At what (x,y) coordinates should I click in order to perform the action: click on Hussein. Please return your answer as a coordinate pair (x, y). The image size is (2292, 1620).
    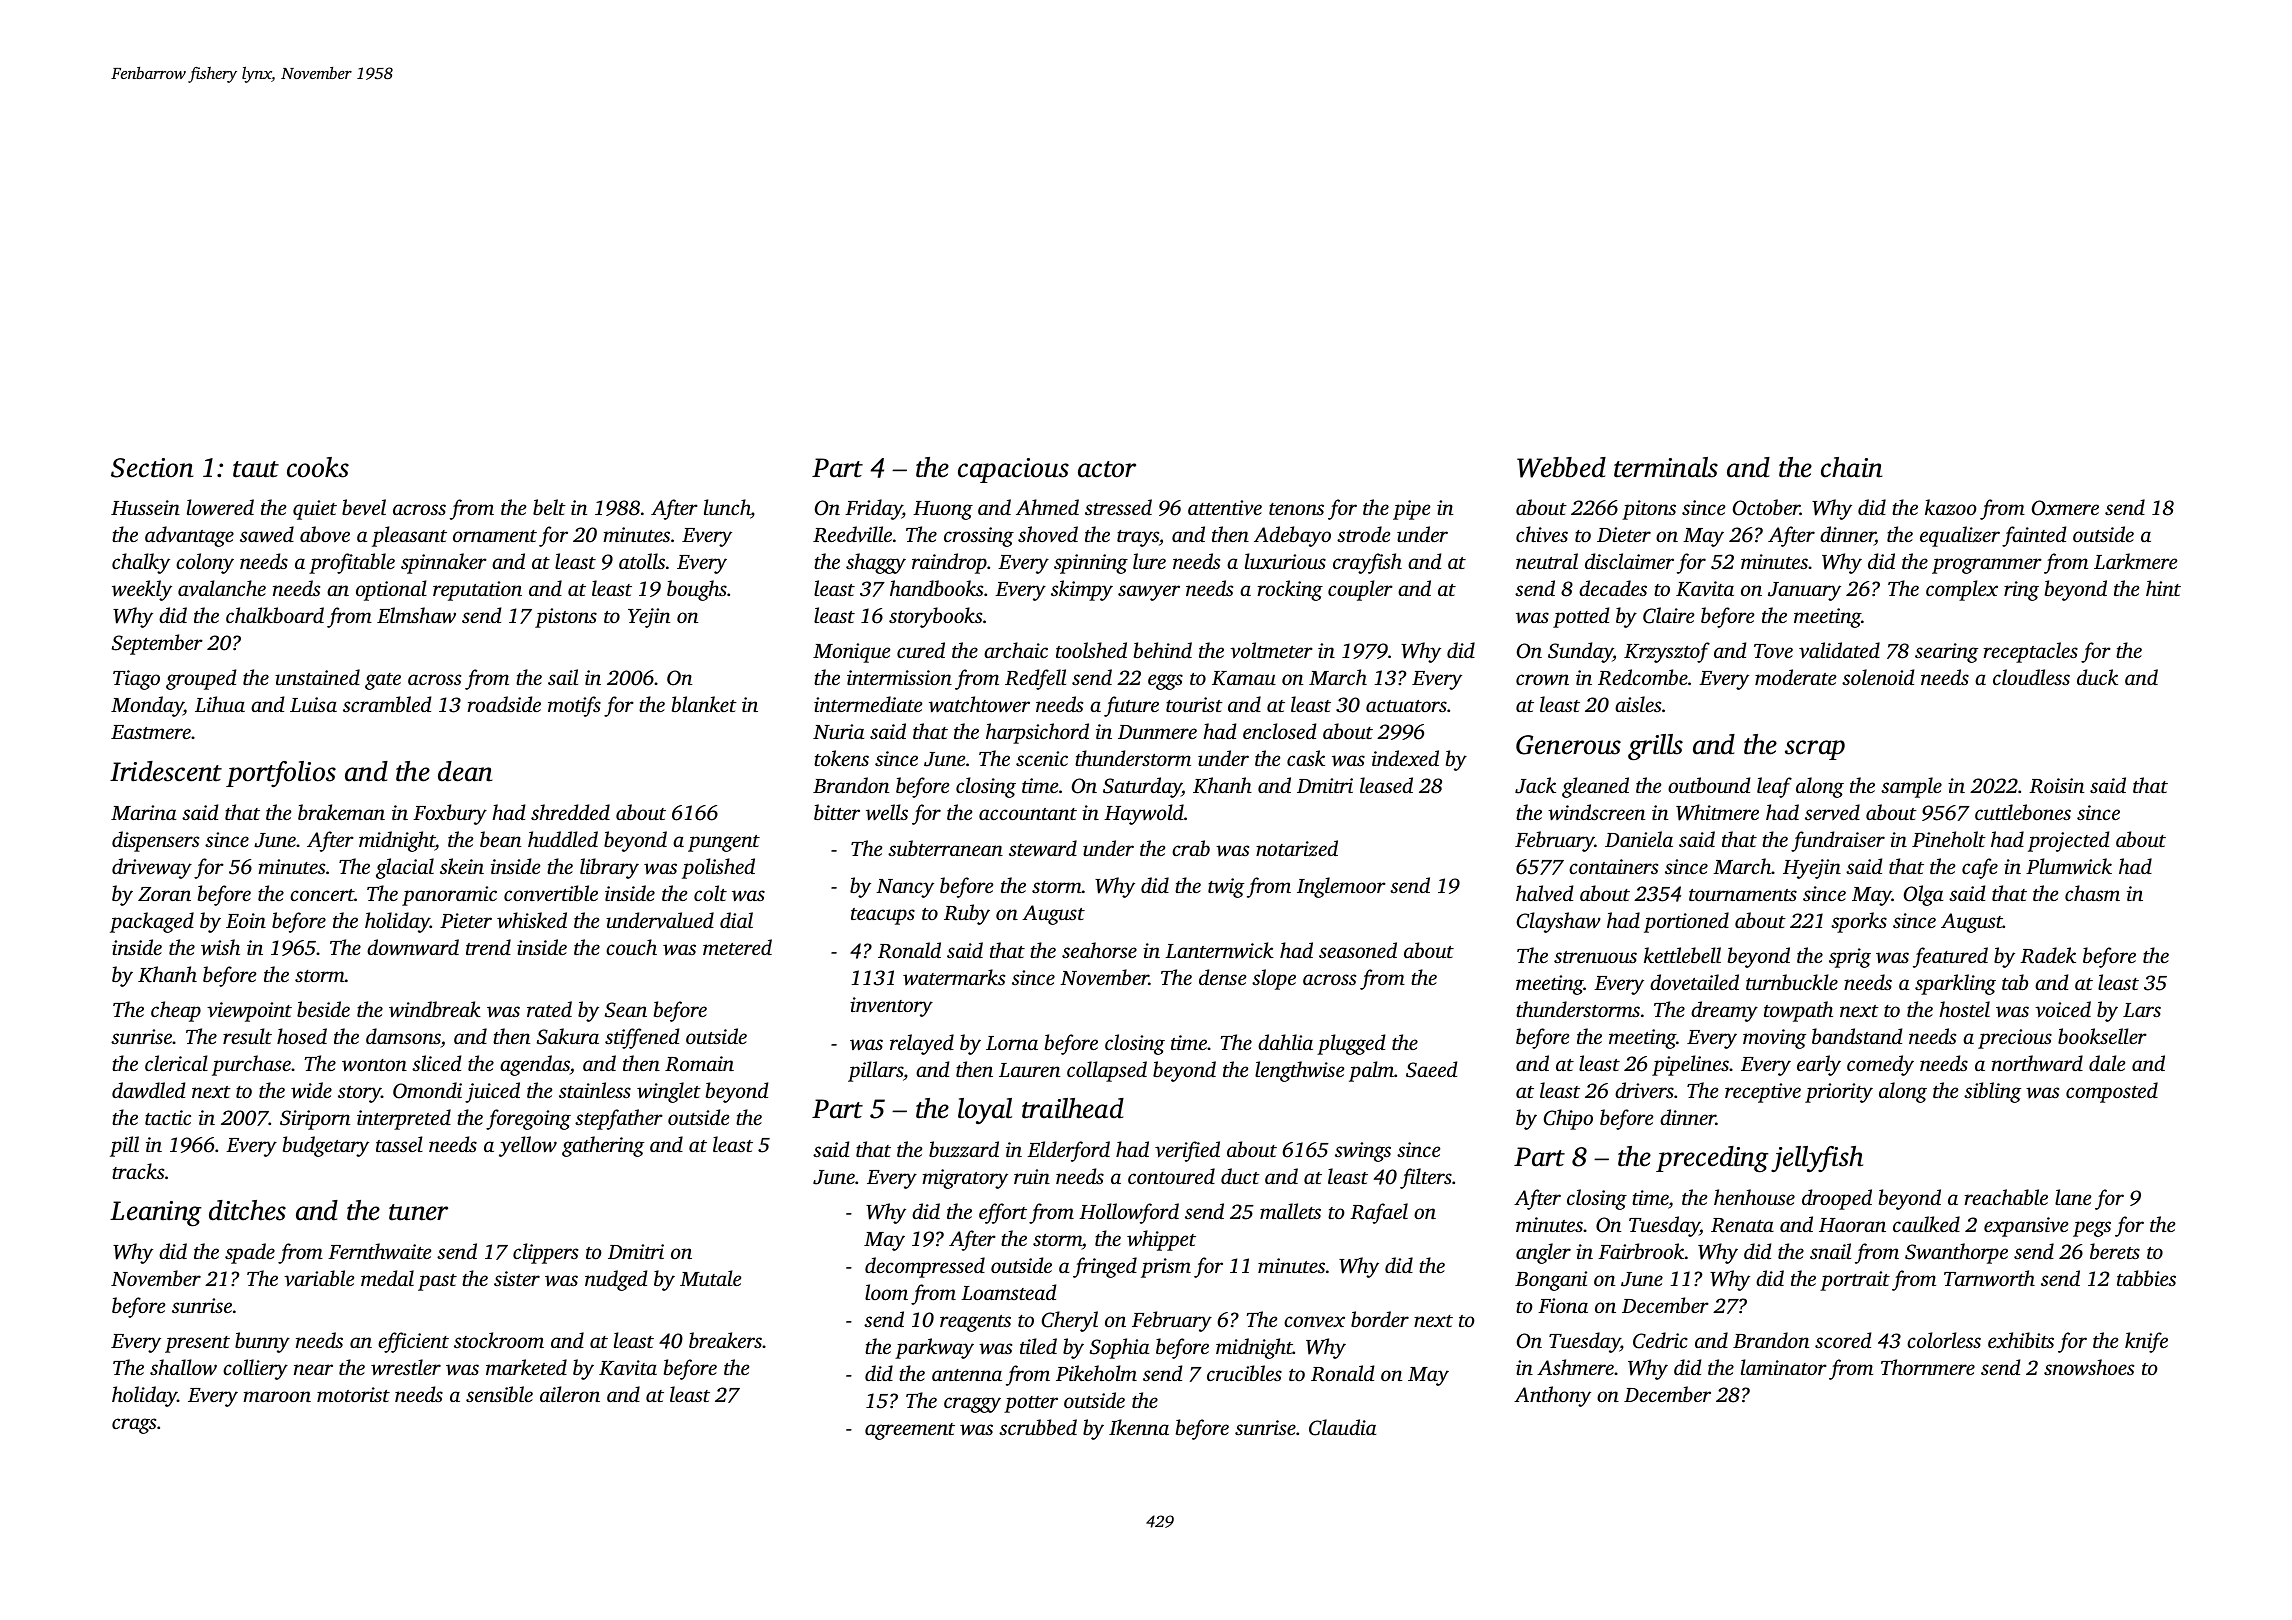
    Looking at the image, I should click on (145, 507).
